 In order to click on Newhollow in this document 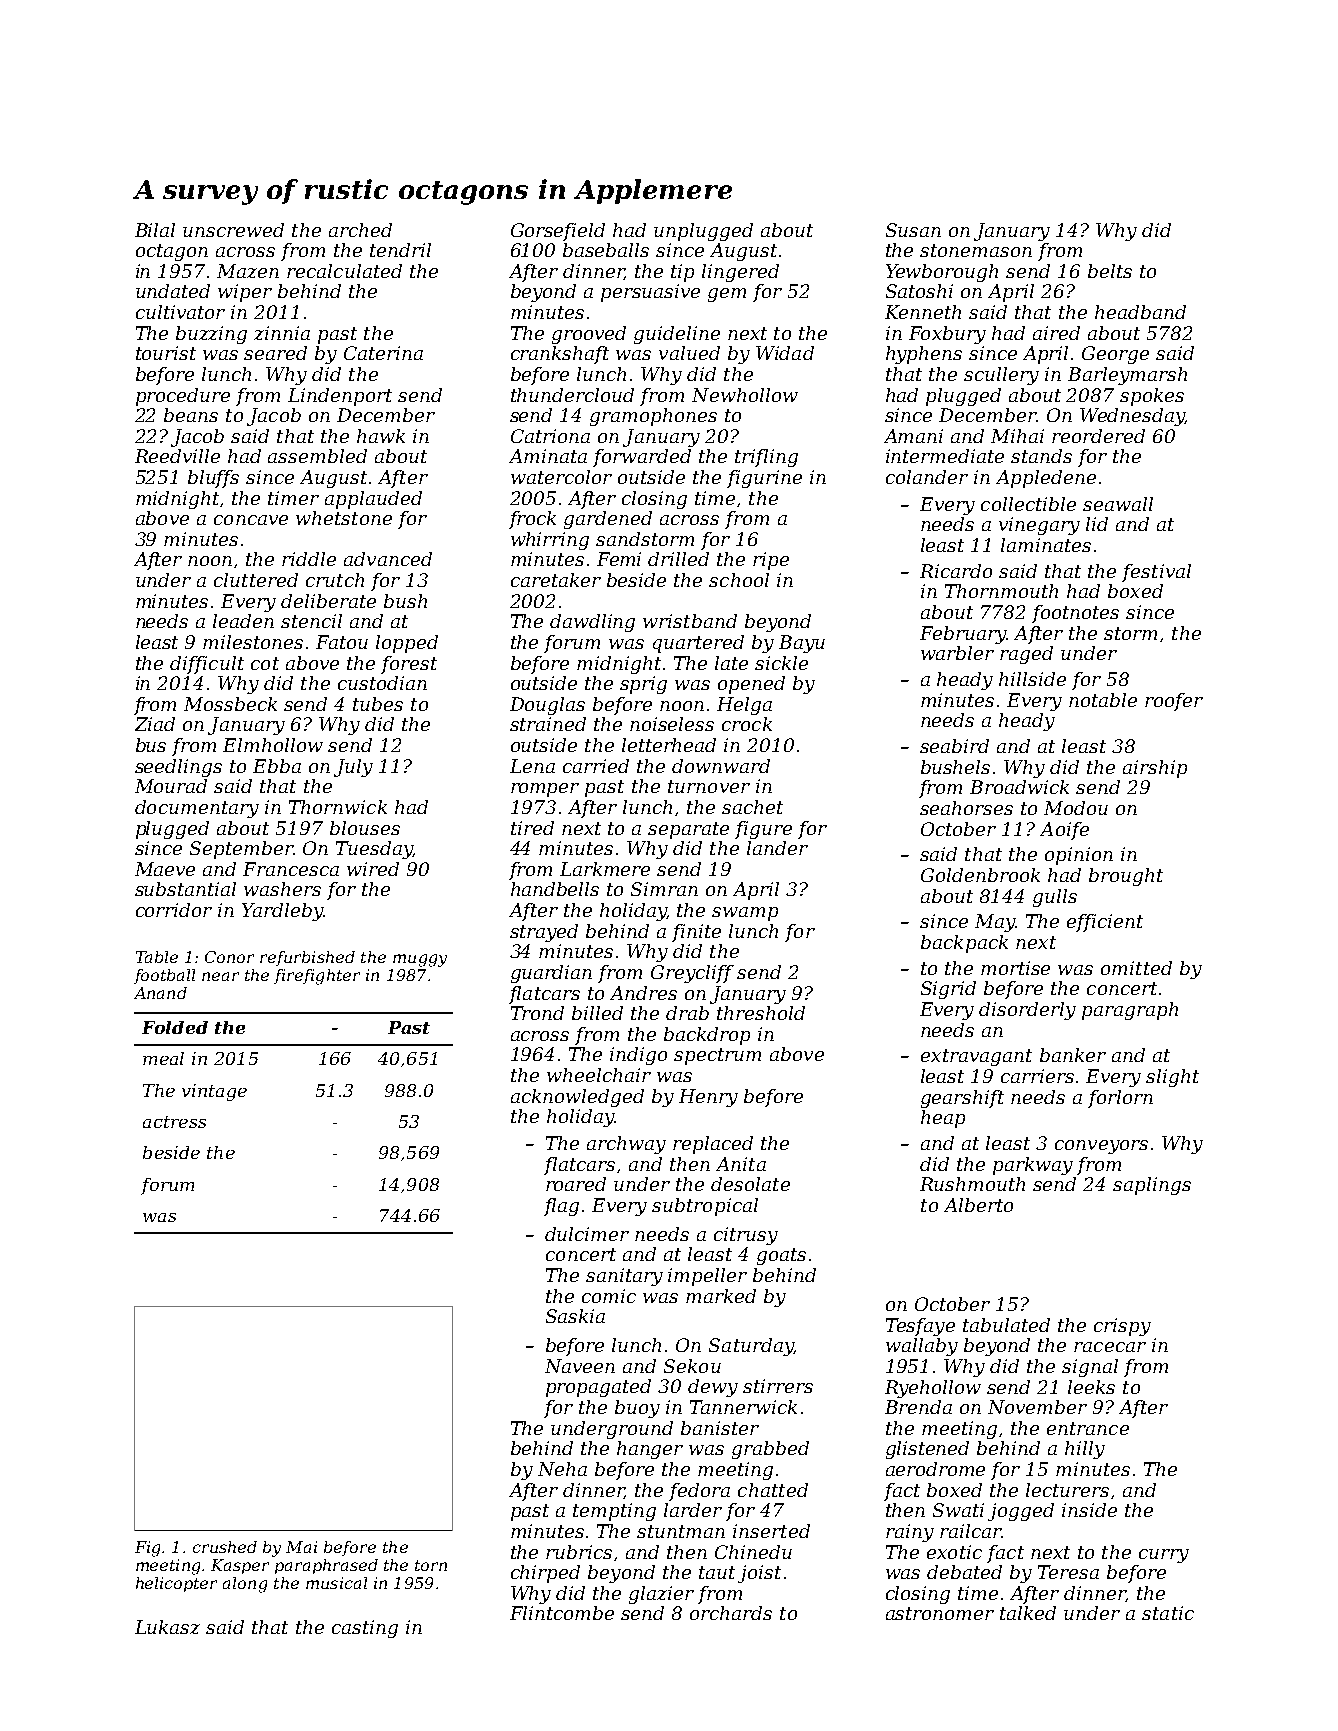, I will do `click(745, 395)`.
